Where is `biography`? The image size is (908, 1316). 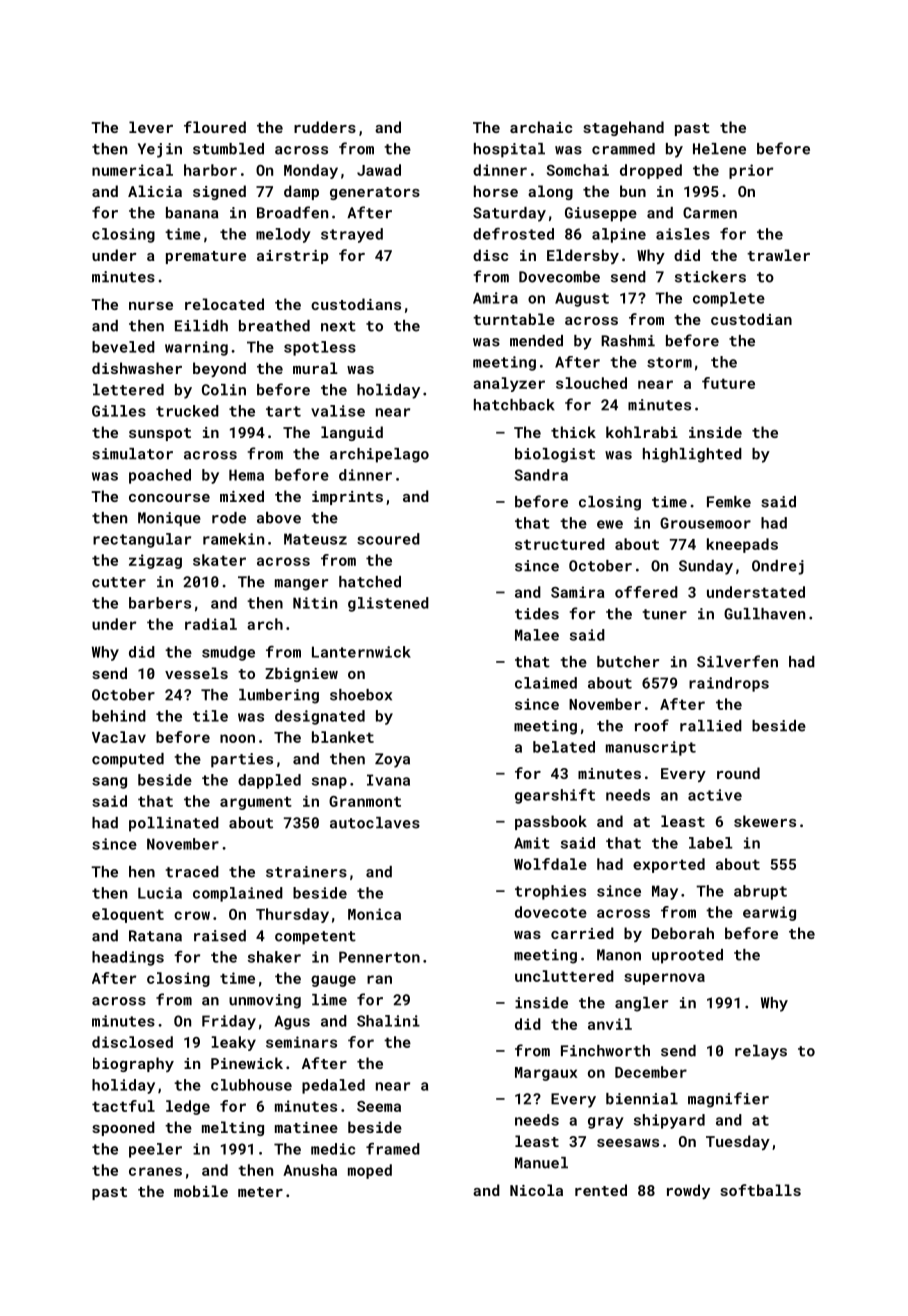 biography is located at coordinates (133, 1064).
